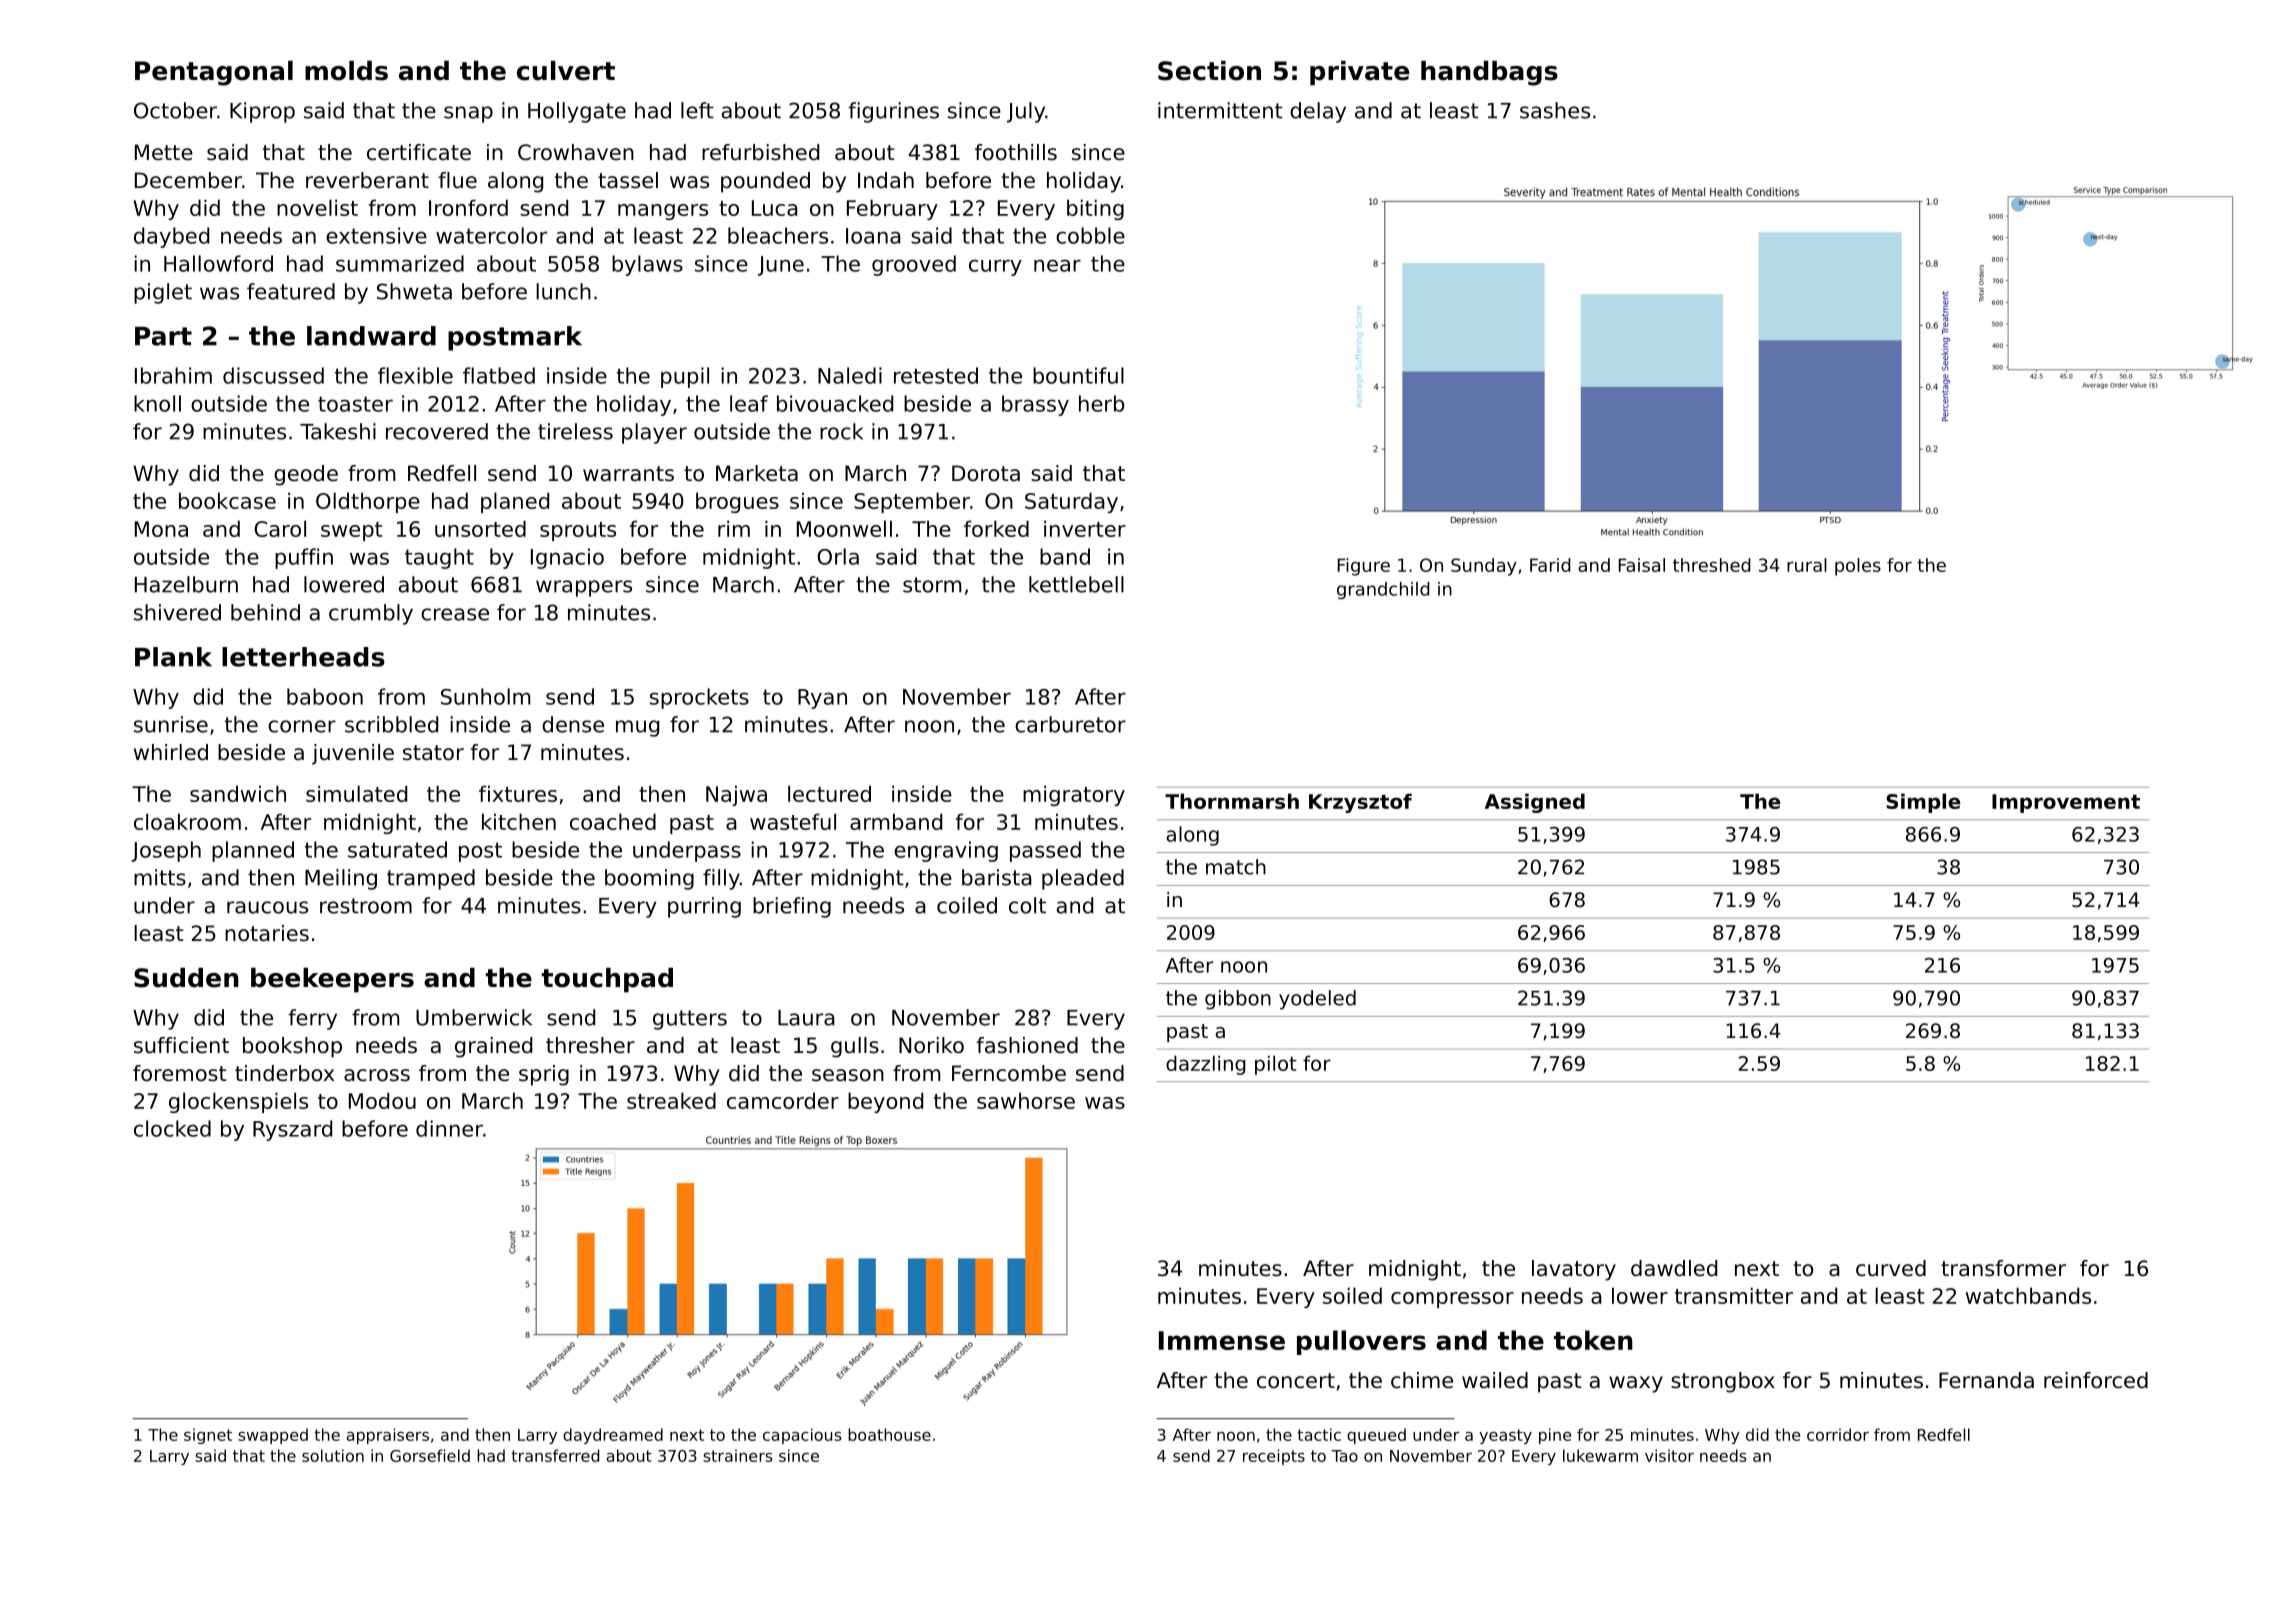  What do you see at coordinates (1364, 567) in the screenshot?
I see `Figure` at bounding box center [1364, 567].
